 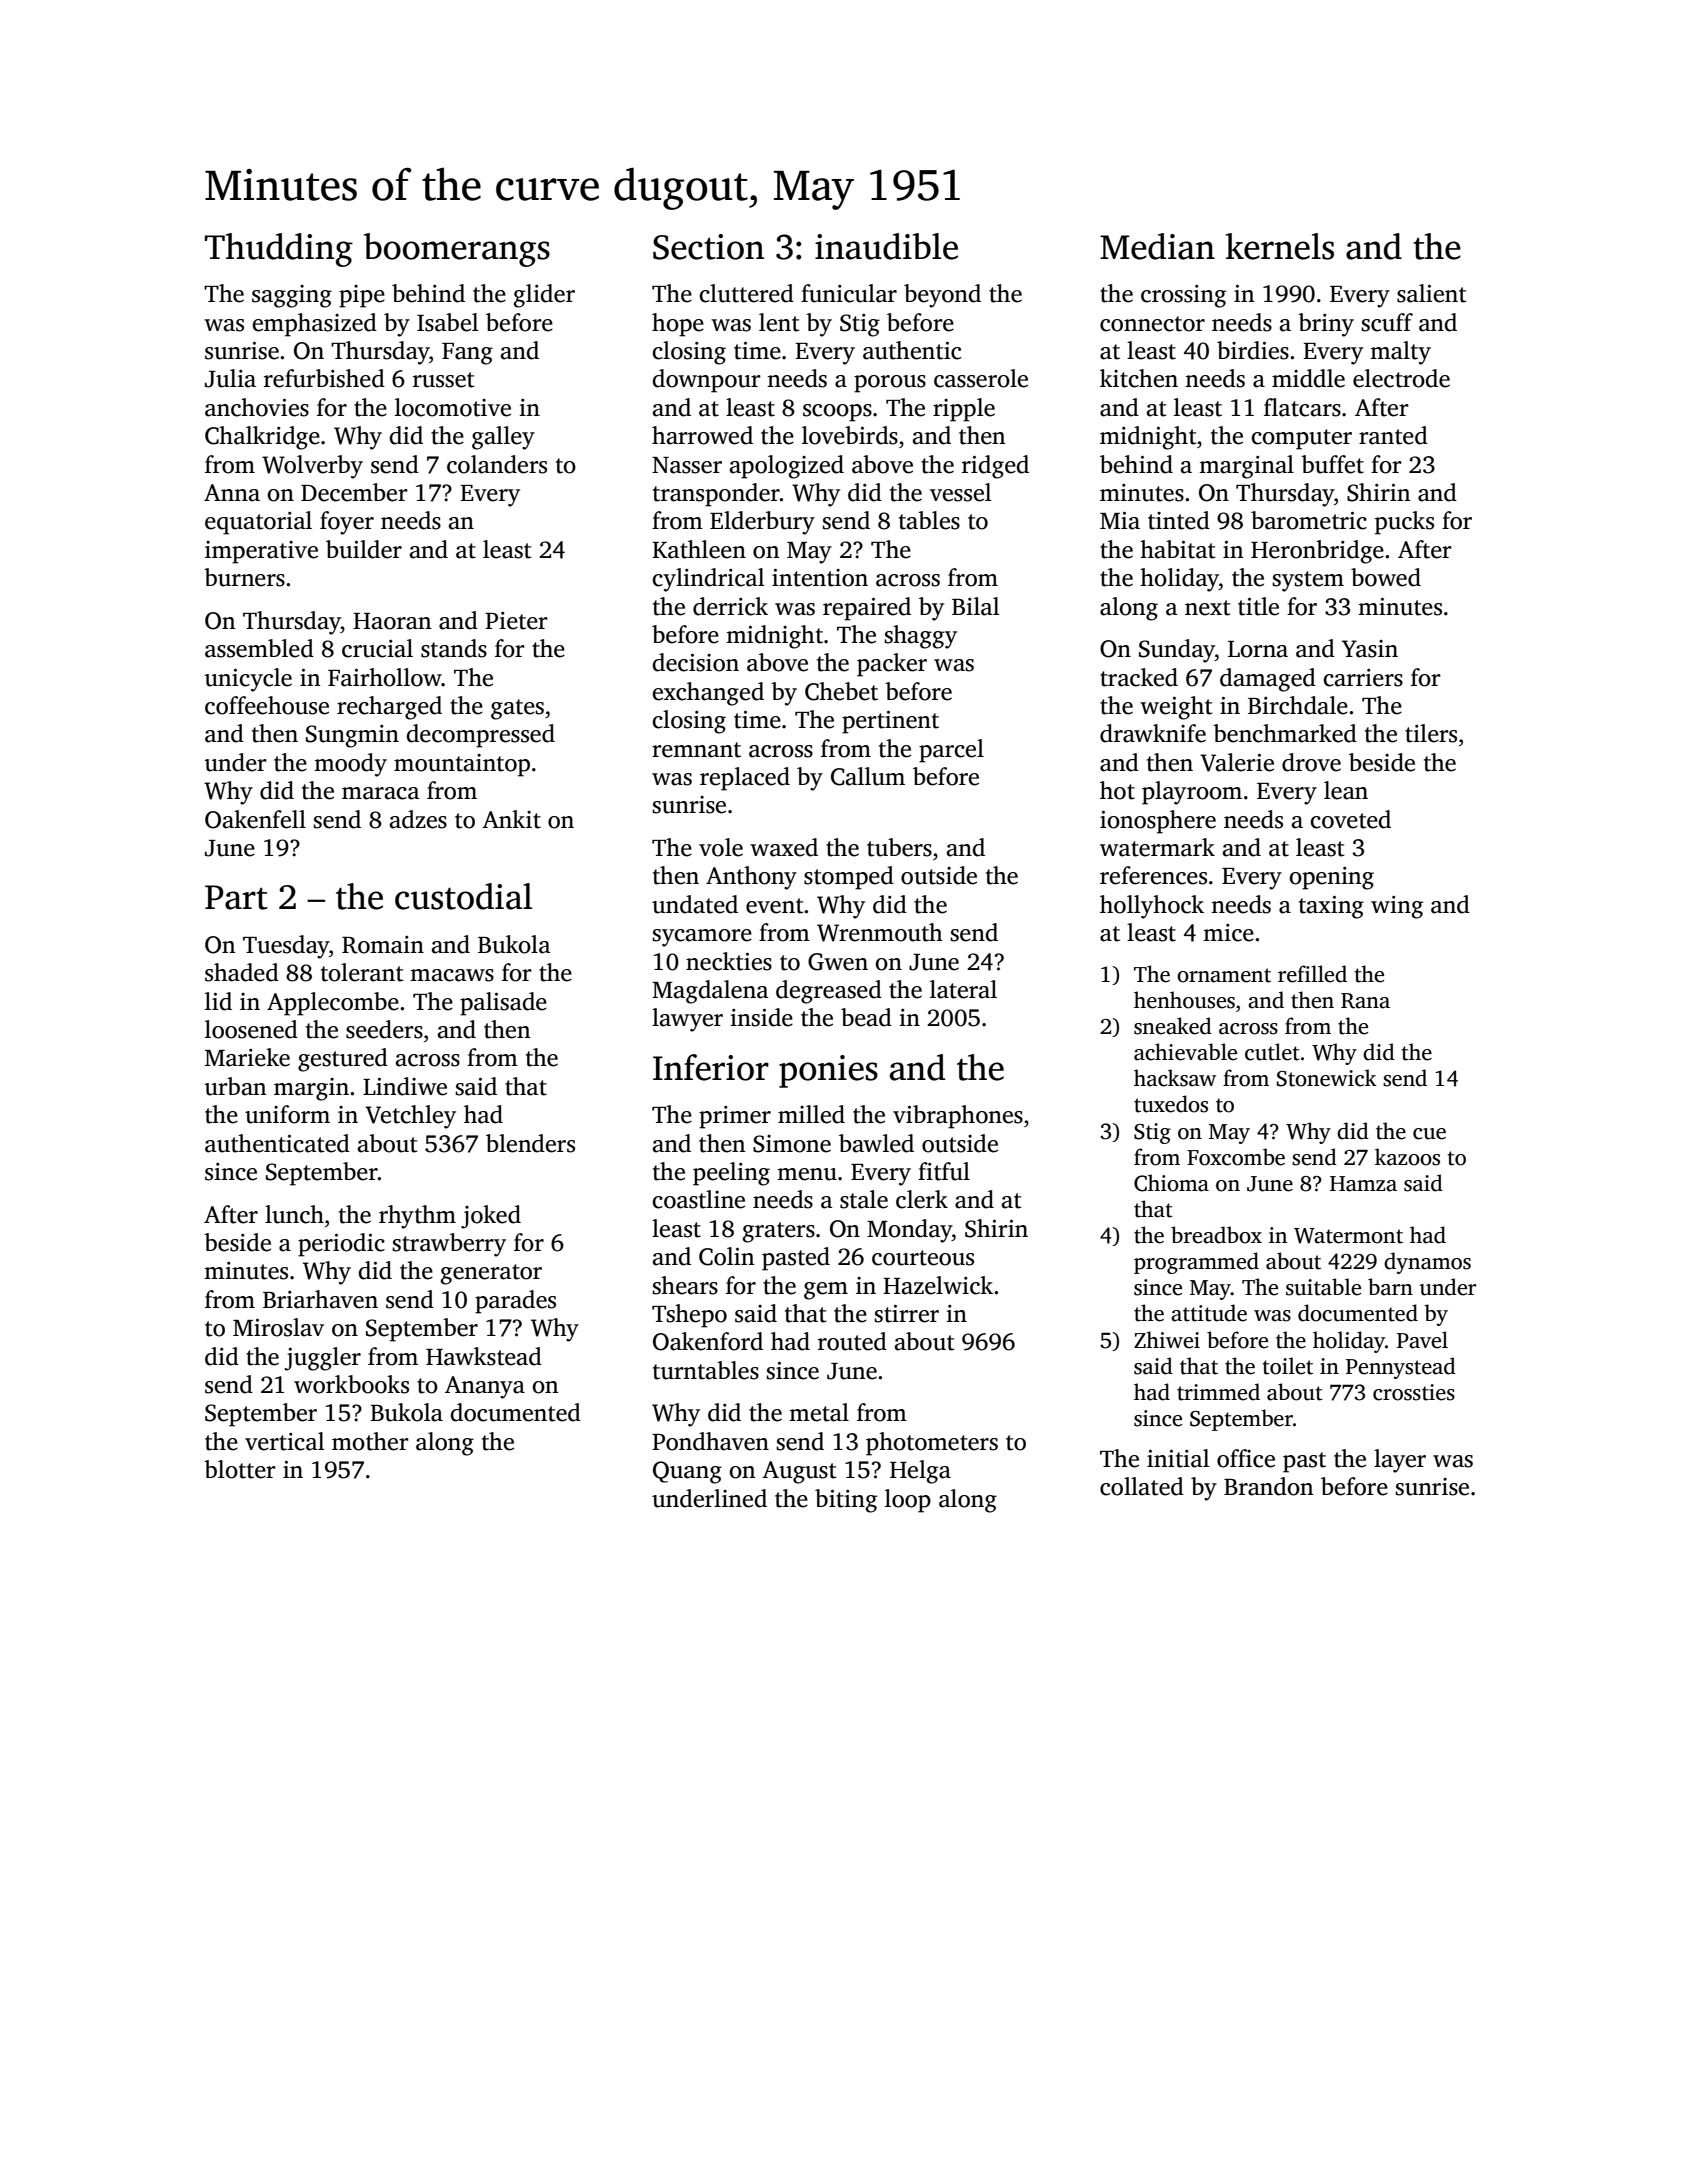 What do you see at coordinates (497, 464) in the document?
I see `colanders` at bounding box center [497, 464].
